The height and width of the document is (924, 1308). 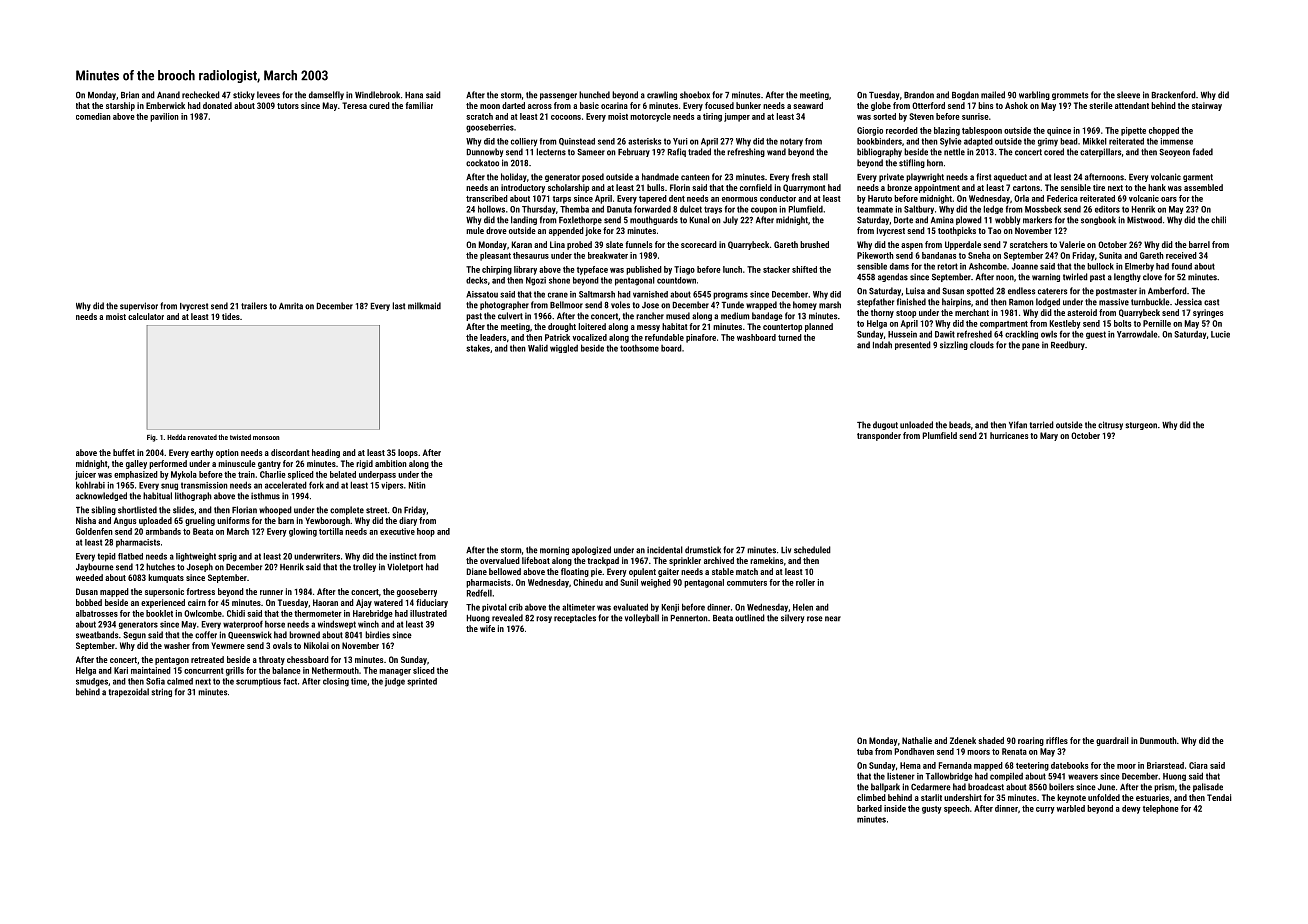 I want to click on riffles, so click(x=1057, y=740).
